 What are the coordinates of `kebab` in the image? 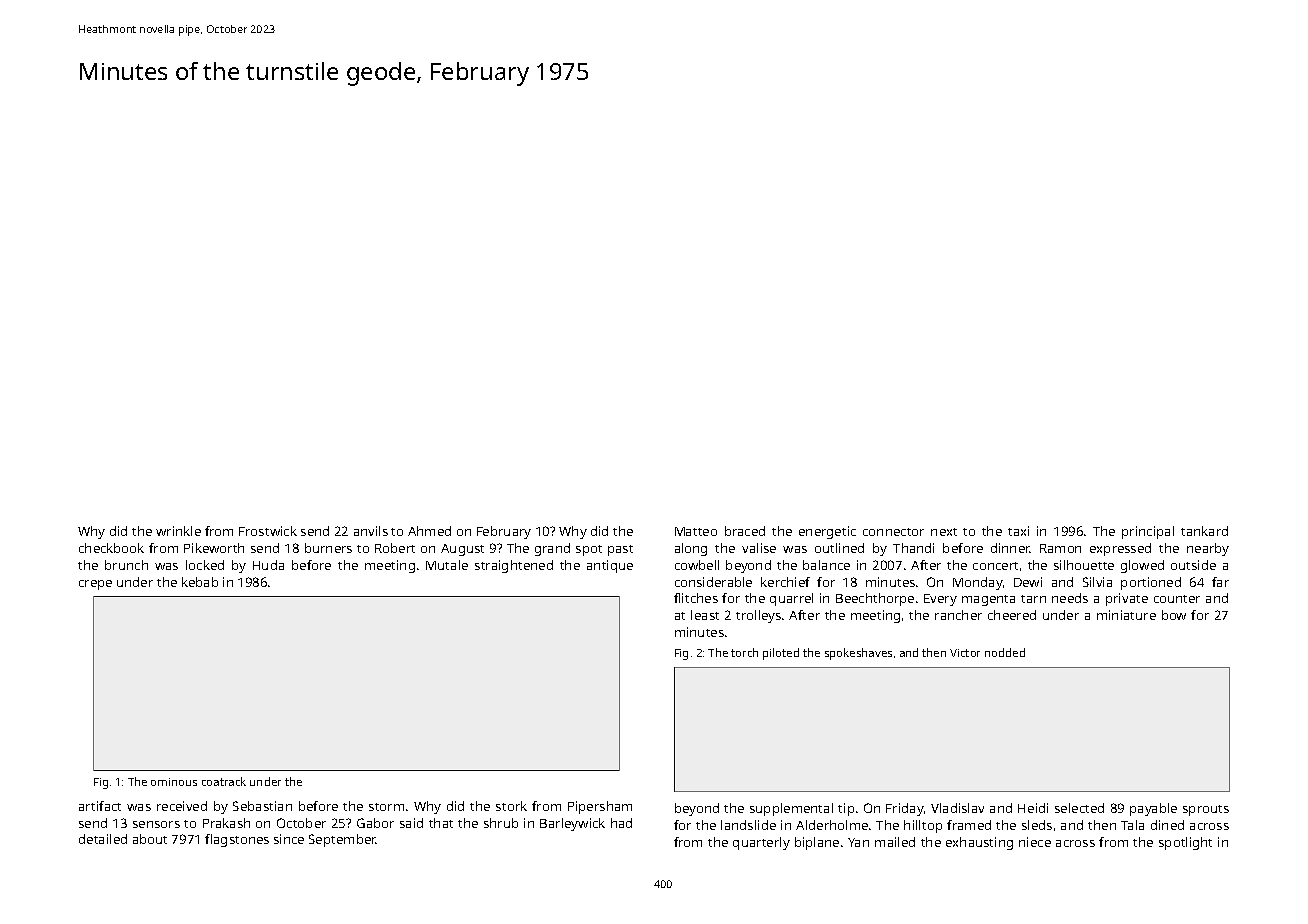 It's located at (200, 582).
